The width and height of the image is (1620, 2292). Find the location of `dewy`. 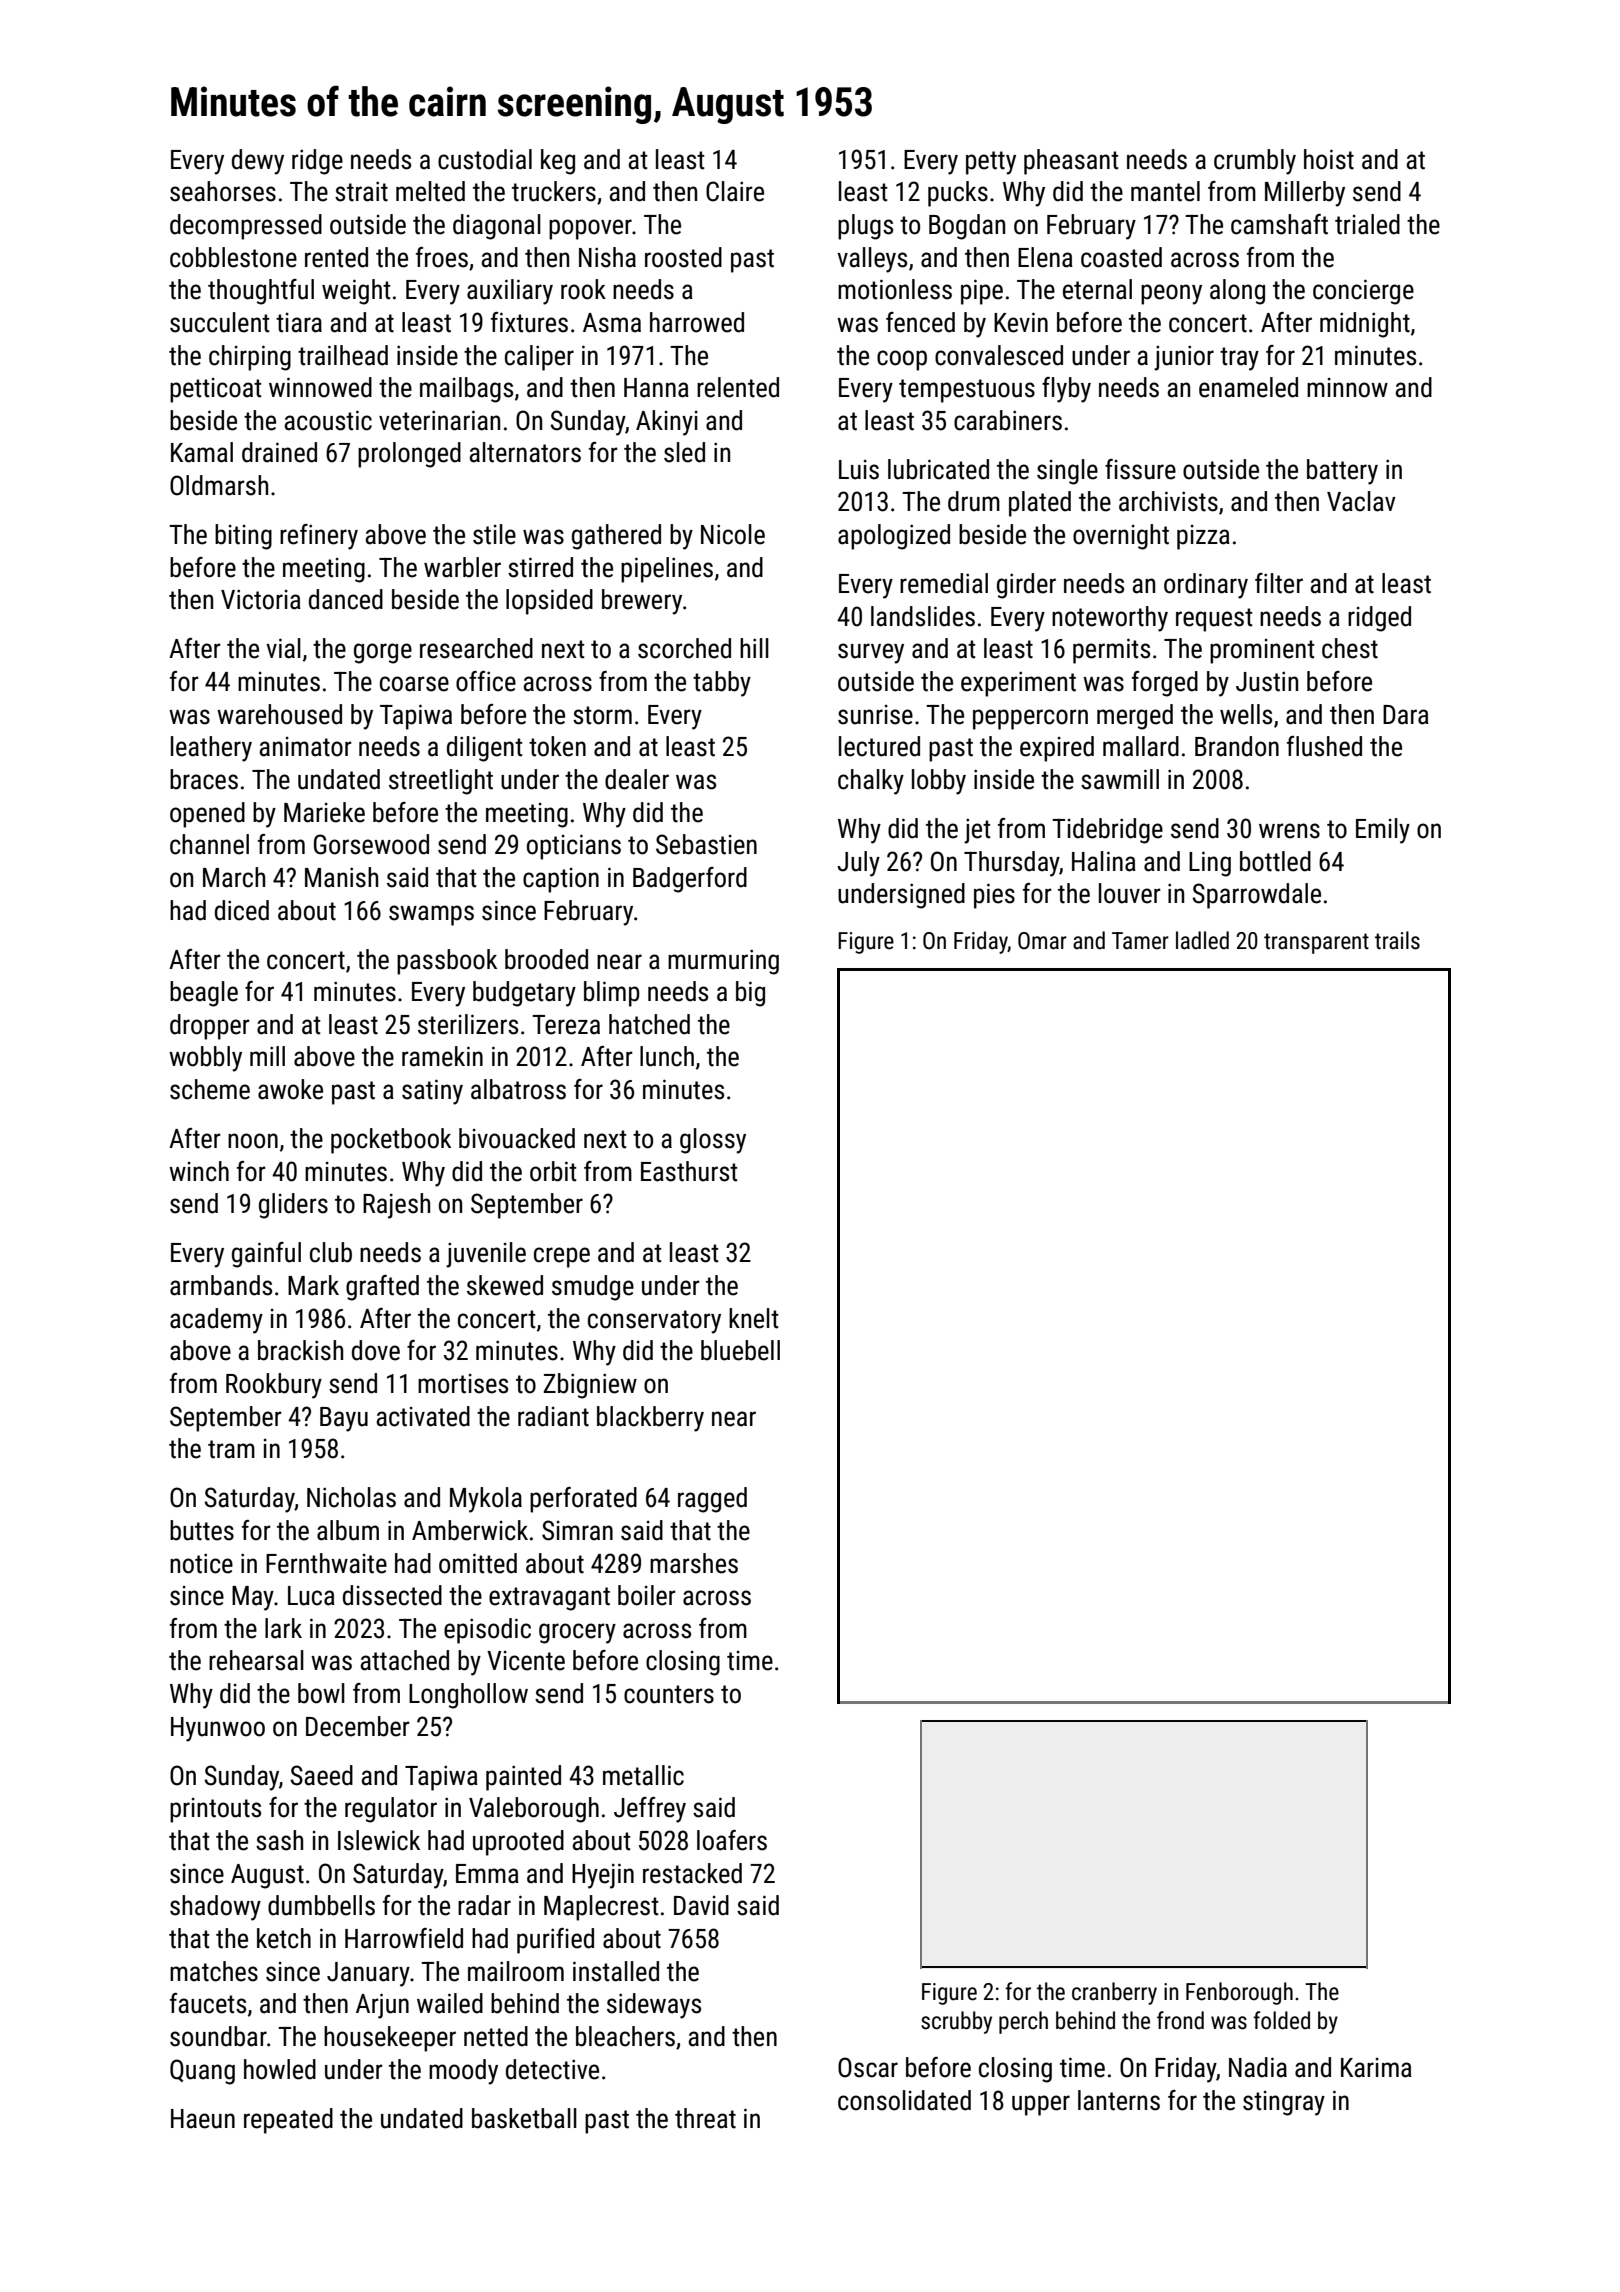

dewy is located at coordinates (258, 162).
